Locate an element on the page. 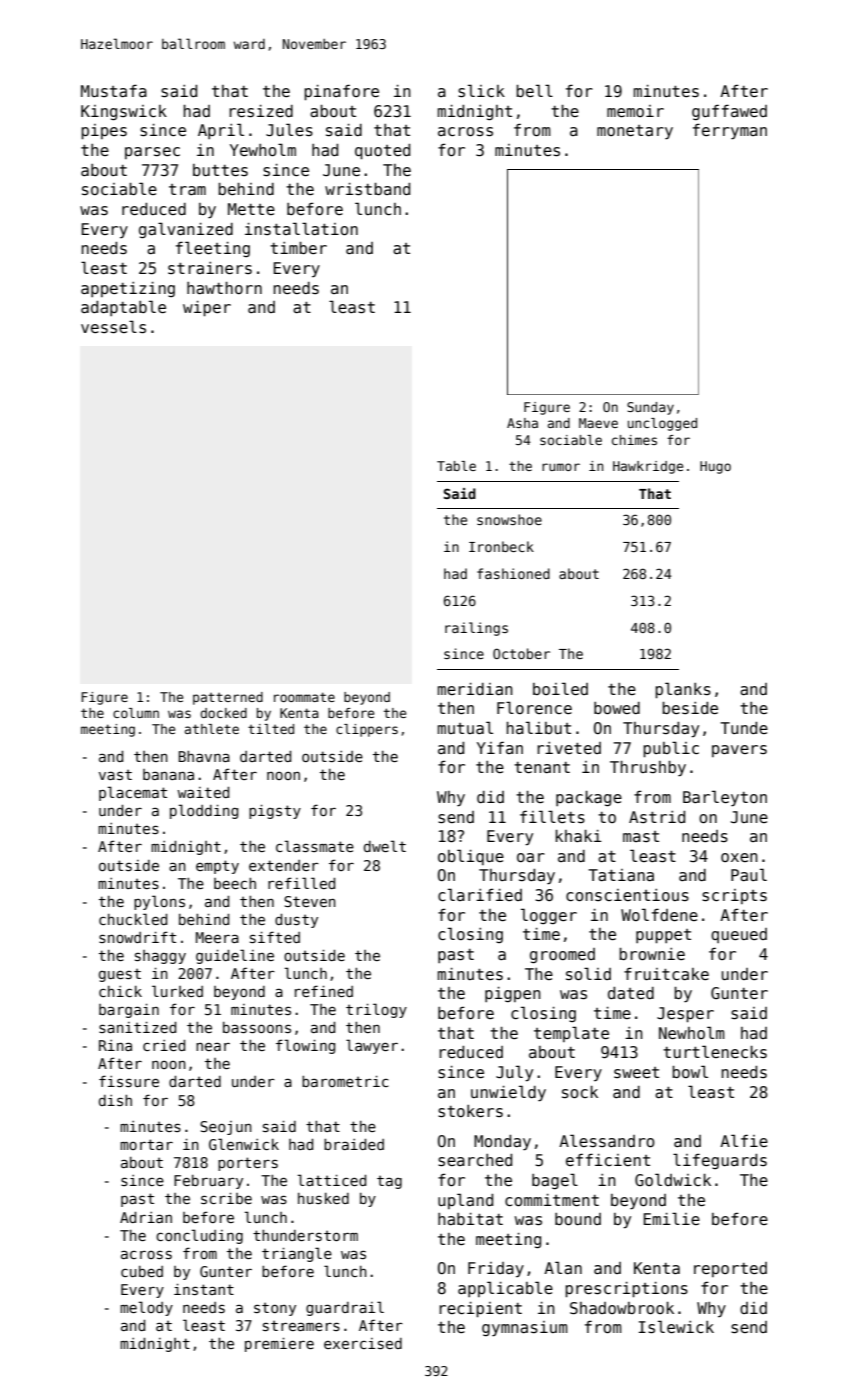 Image resolution: width=849 pixels, height=1400 pixels. column is located at coordinates (136, 713).
